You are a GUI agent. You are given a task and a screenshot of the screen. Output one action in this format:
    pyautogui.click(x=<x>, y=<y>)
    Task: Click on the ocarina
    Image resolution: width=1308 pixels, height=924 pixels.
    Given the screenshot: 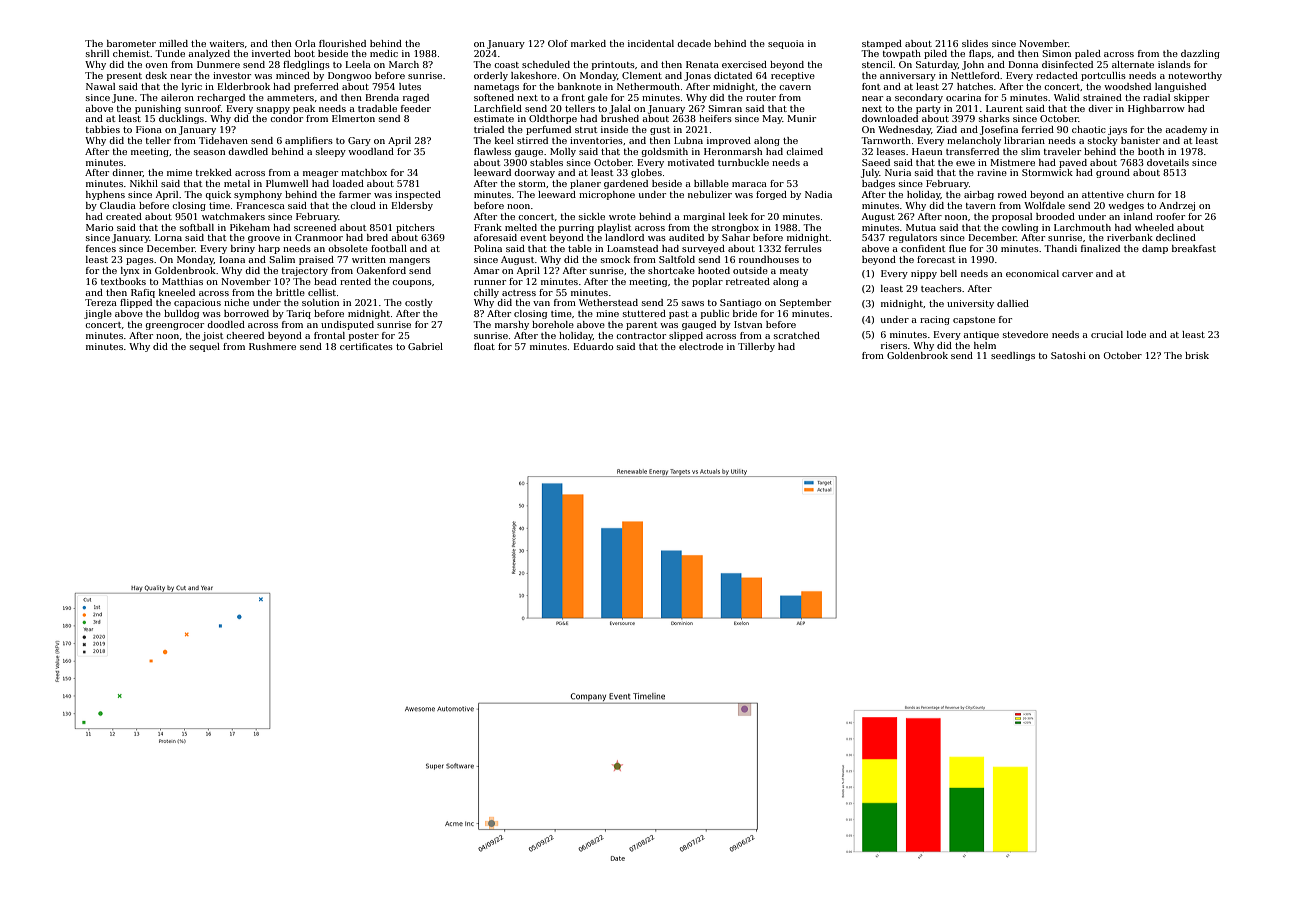 What is the action you would take?
    pyautogui.click(x=963, y=97)
